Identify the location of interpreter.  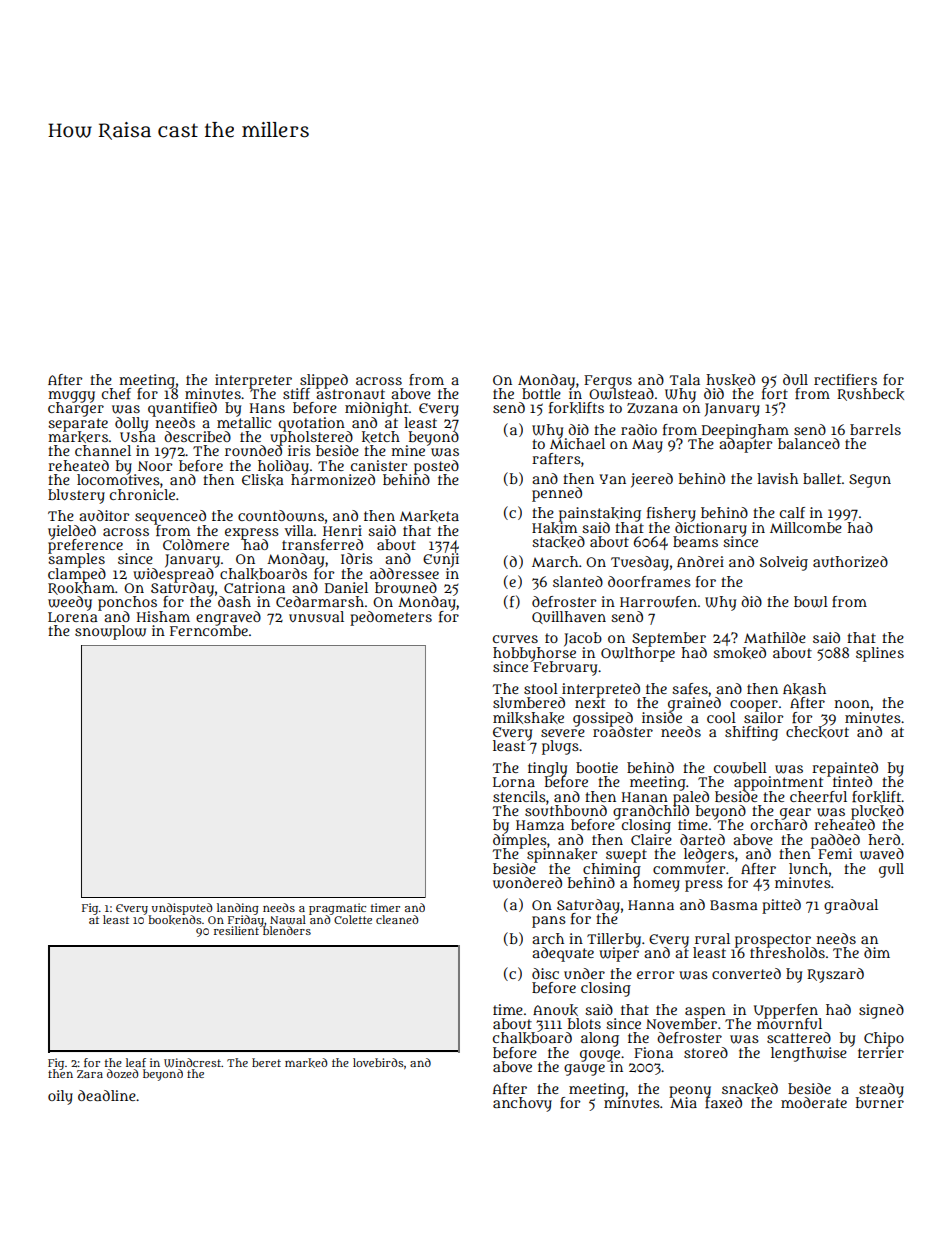
(253, 381).
